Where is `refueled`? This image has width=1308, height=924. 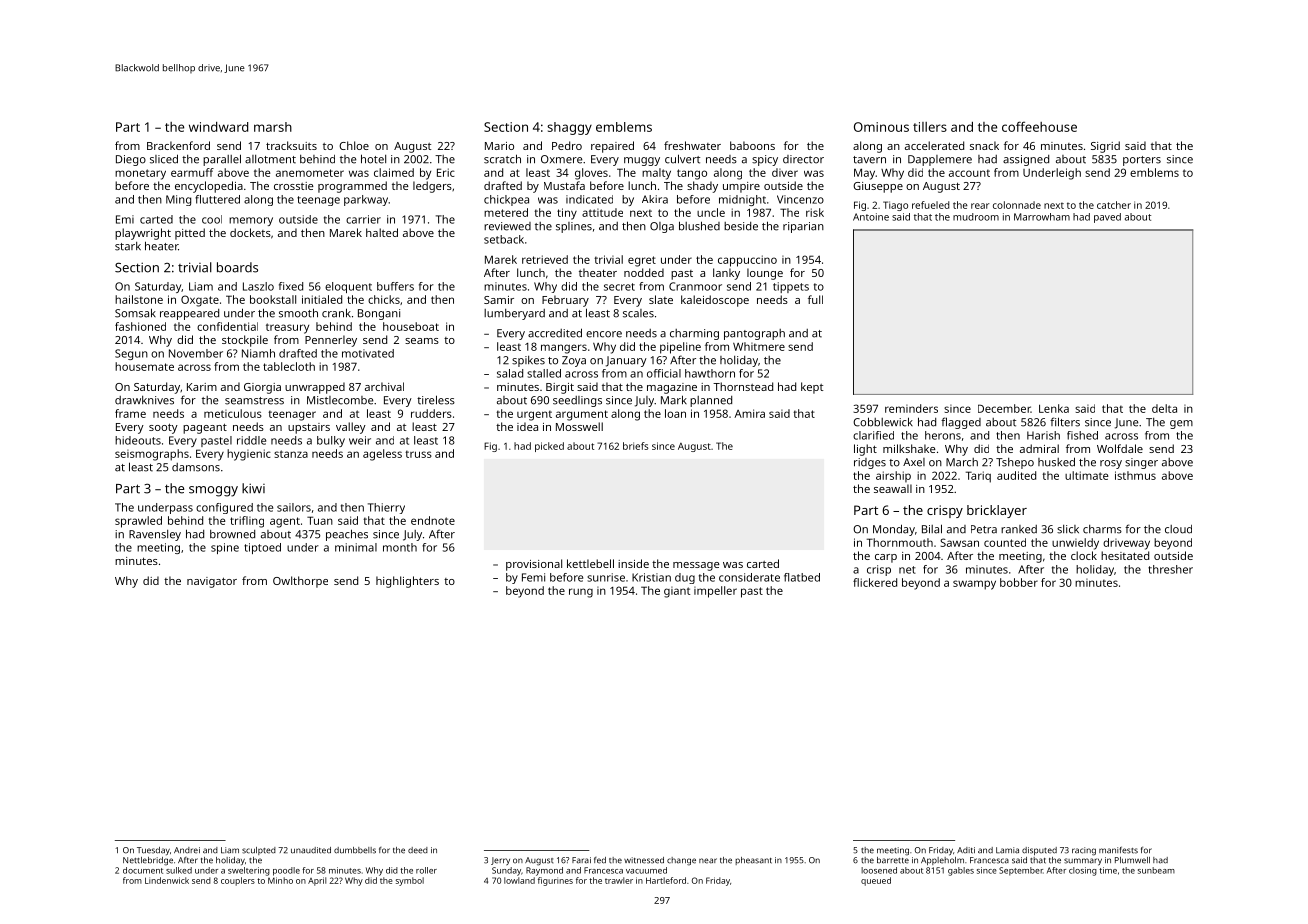 refueled is located at coordinates (931, 205).
